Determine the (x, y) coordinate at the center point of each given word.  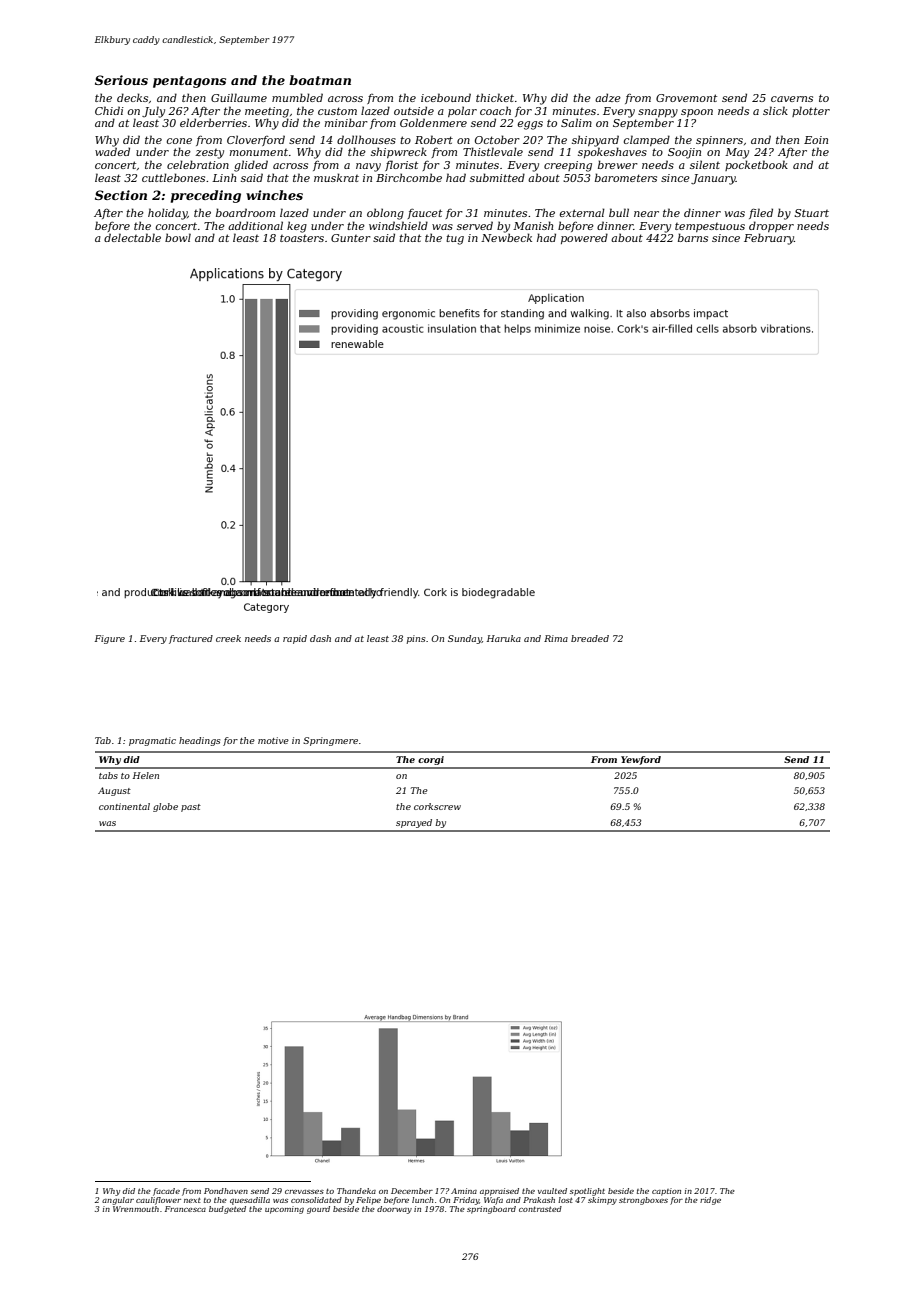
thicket (495, 97)
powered (584, 238)
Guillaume (239, 97)
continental (124, 806)
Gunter (351, 238)
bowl (178, 237)
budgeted (227, 1210)
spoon (697, 113)
